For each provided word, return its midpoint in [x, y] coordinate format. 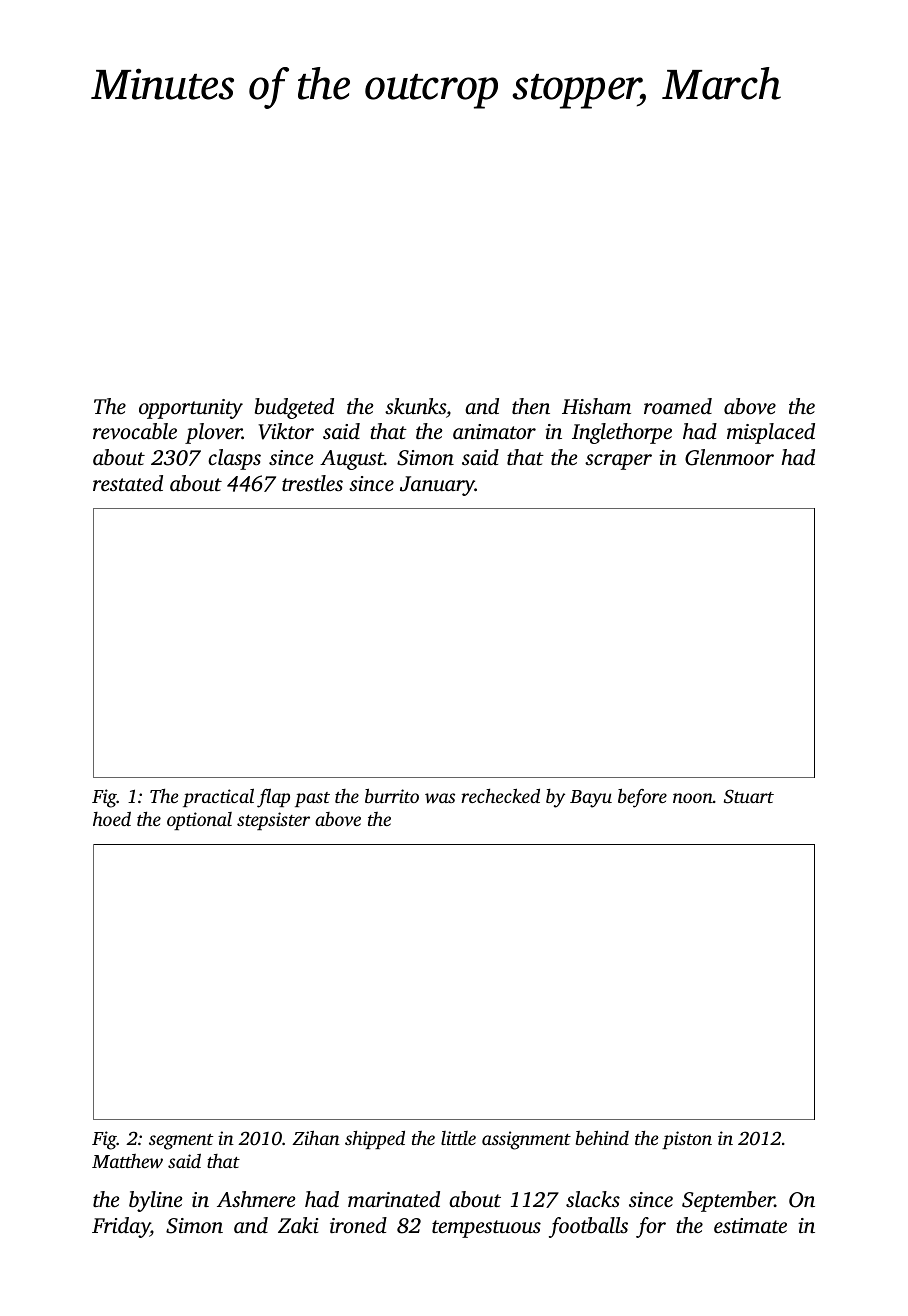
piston [687, 1140]
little [458, 1138]
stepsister [273, 821]
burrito [392, 796]
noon [693, 798]
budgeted [294, 408]
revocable [135, 431]
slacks [593, 1199]
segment [181, 1142]
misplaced [771, 433]
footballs [588, 1227]
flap [273, 798]
